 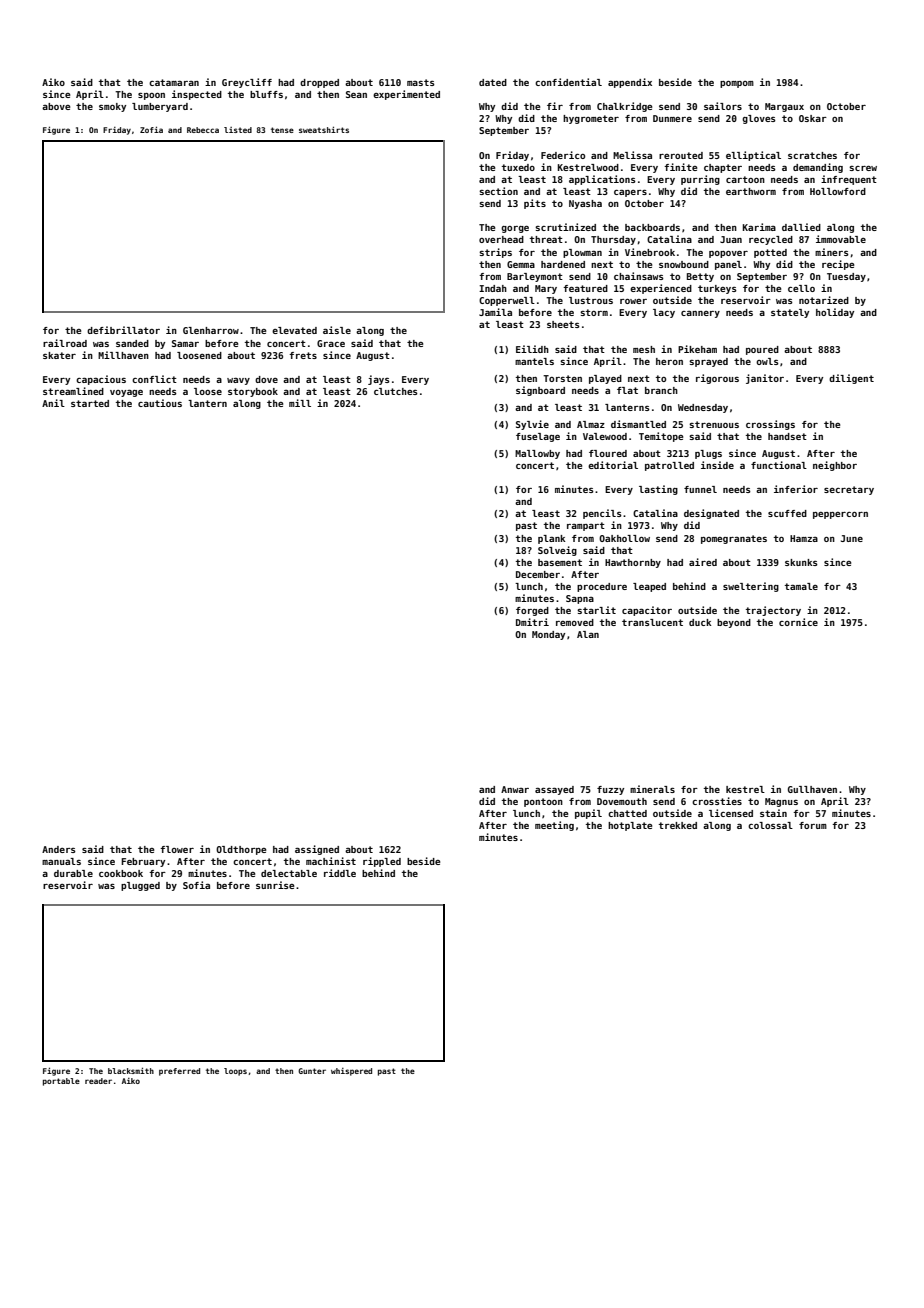 I want to click on pompom, so click(x=737, y=84).
